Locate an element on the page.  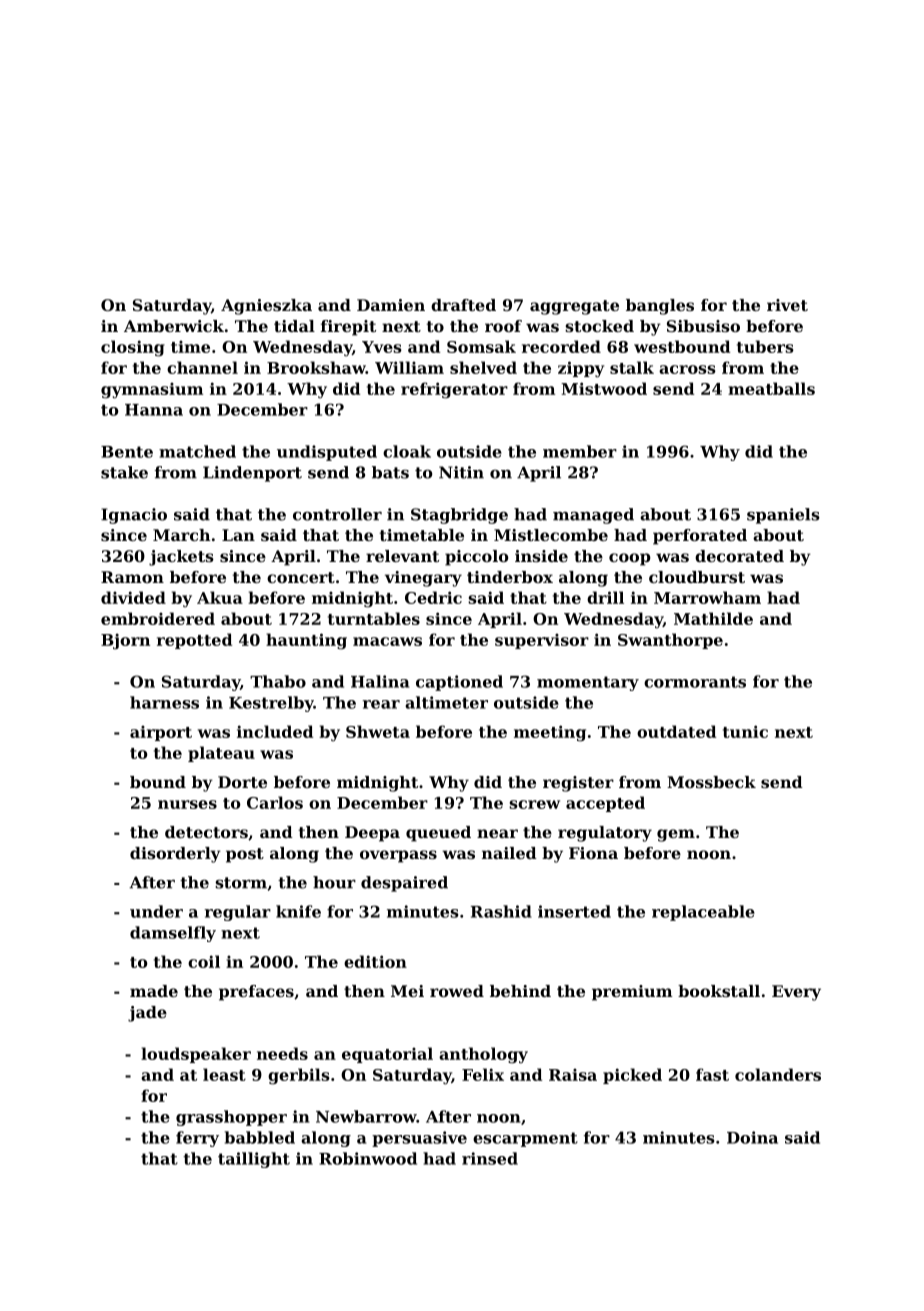
Amberwick is located at coordinates (174, 326).
